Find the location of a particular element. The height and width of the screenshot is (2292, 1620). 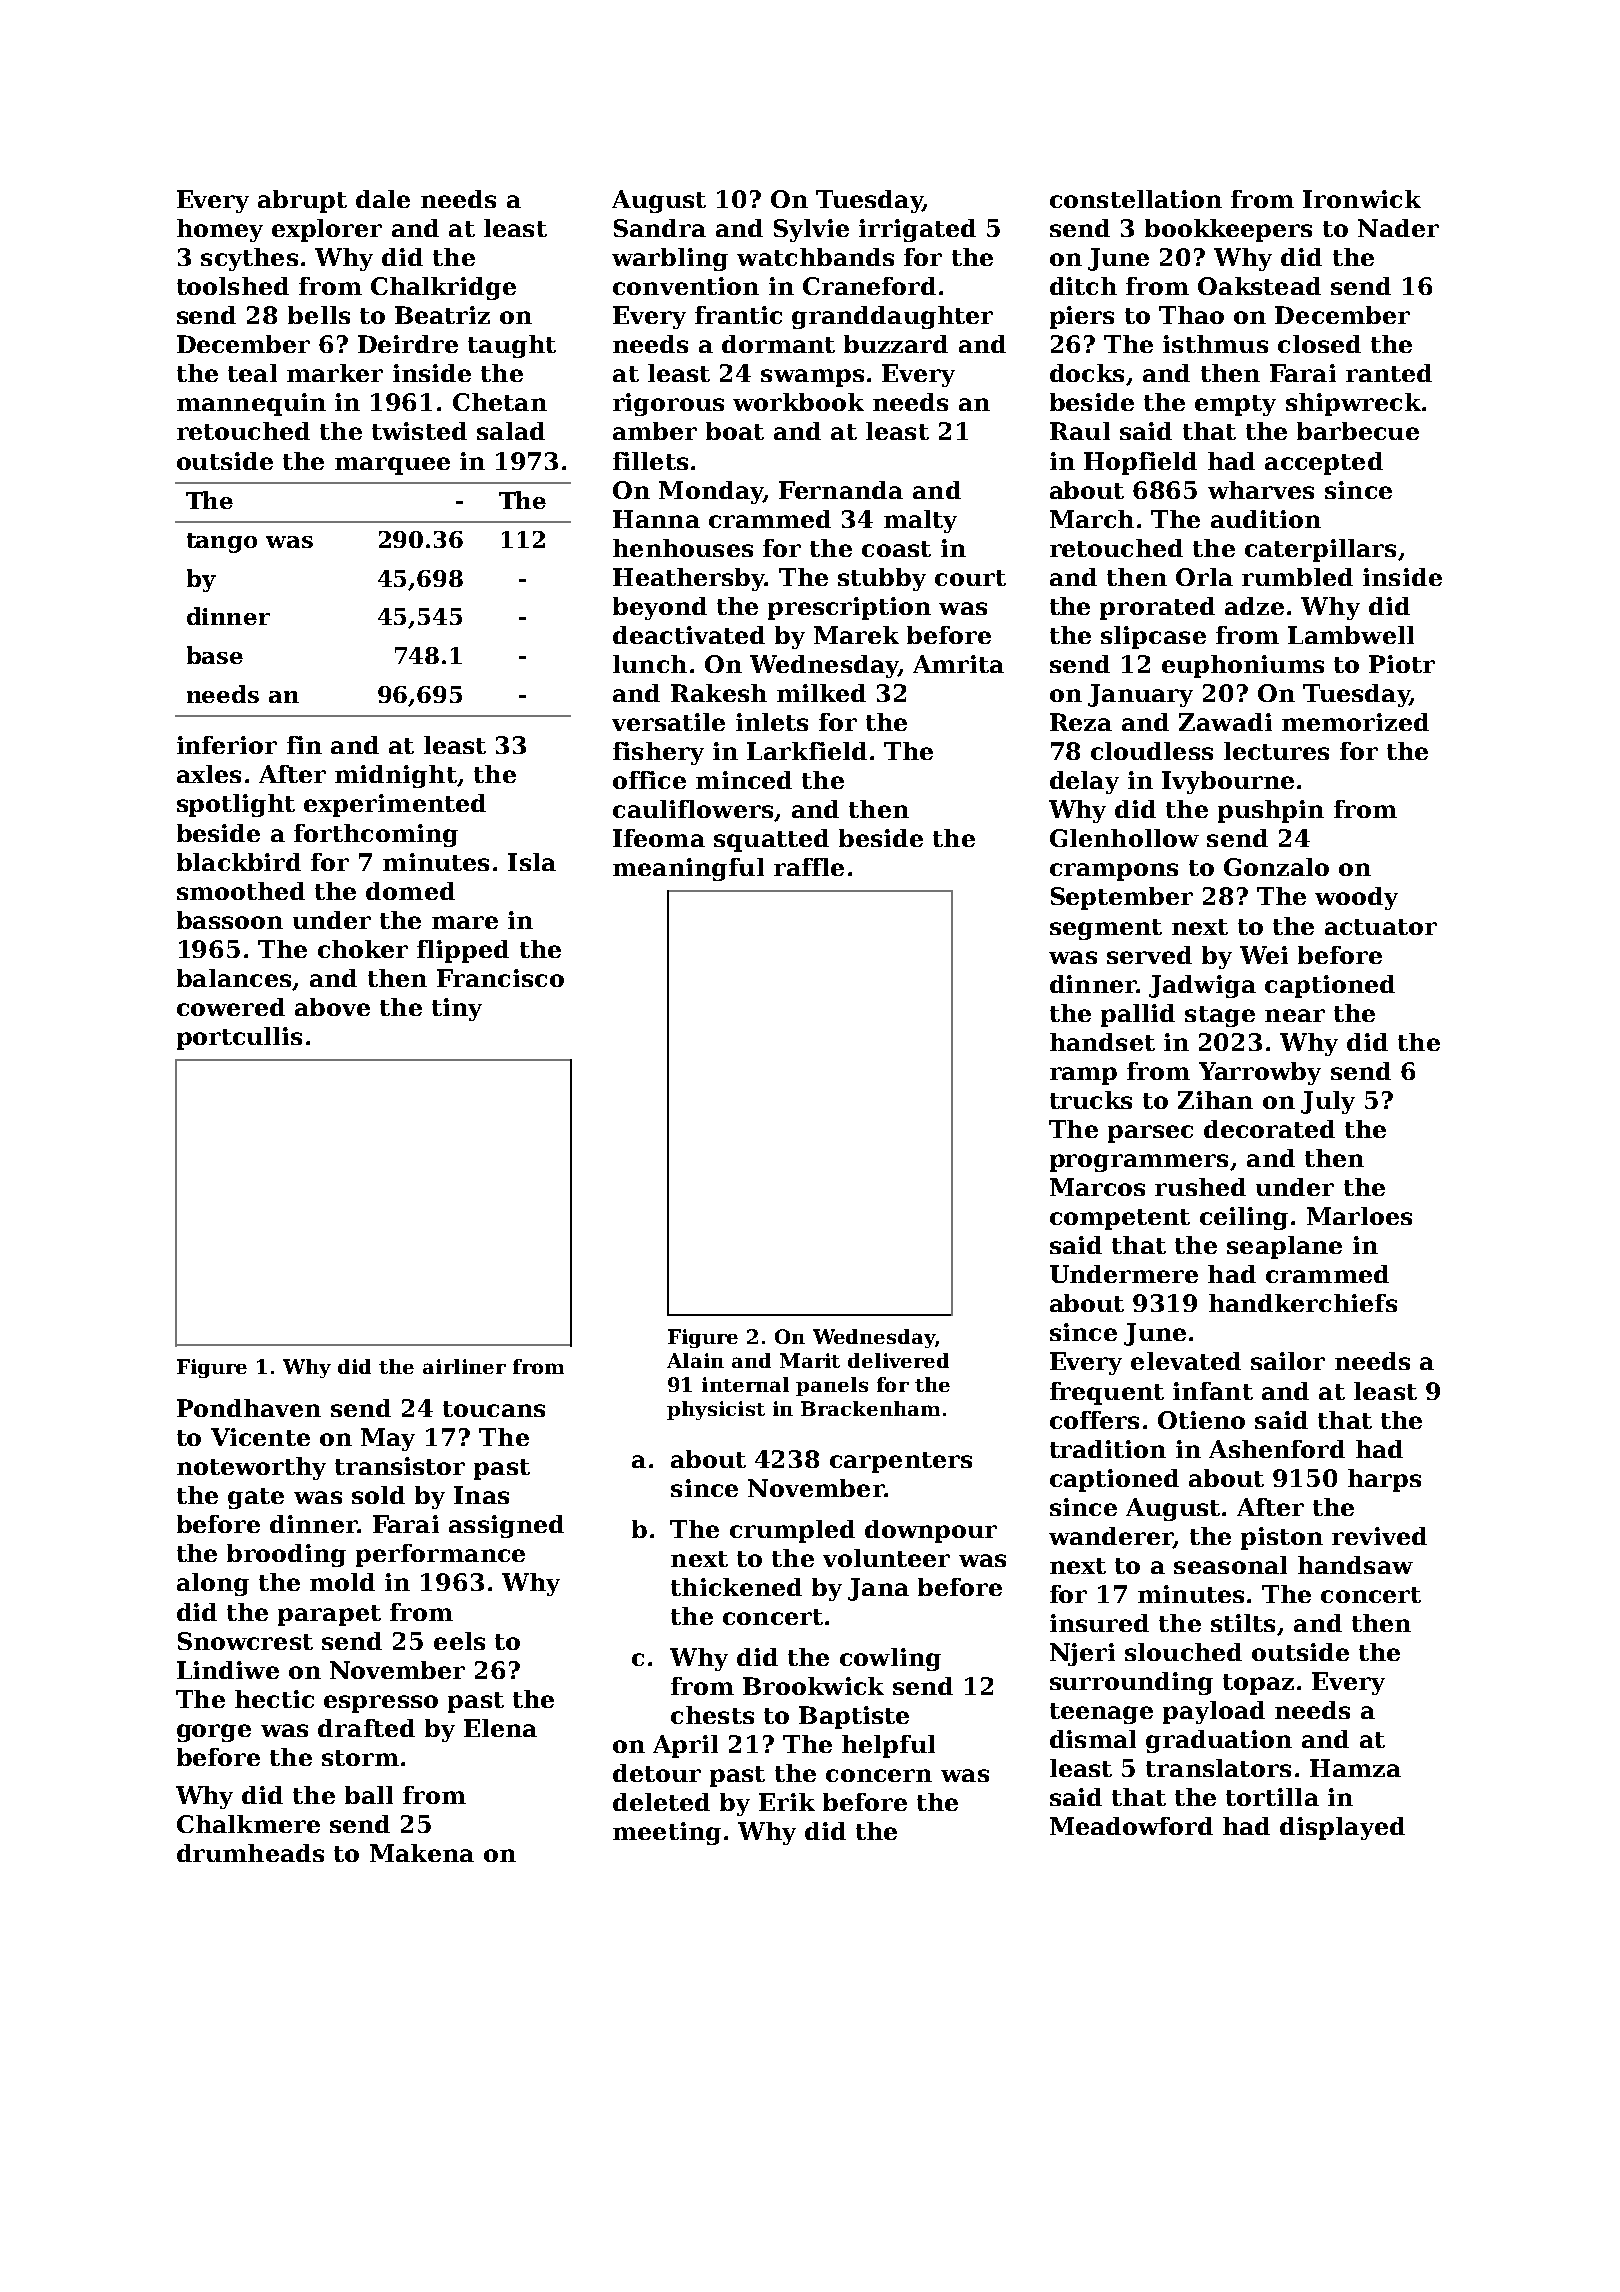

Ironwick is located at coordinates (1362, 199).
